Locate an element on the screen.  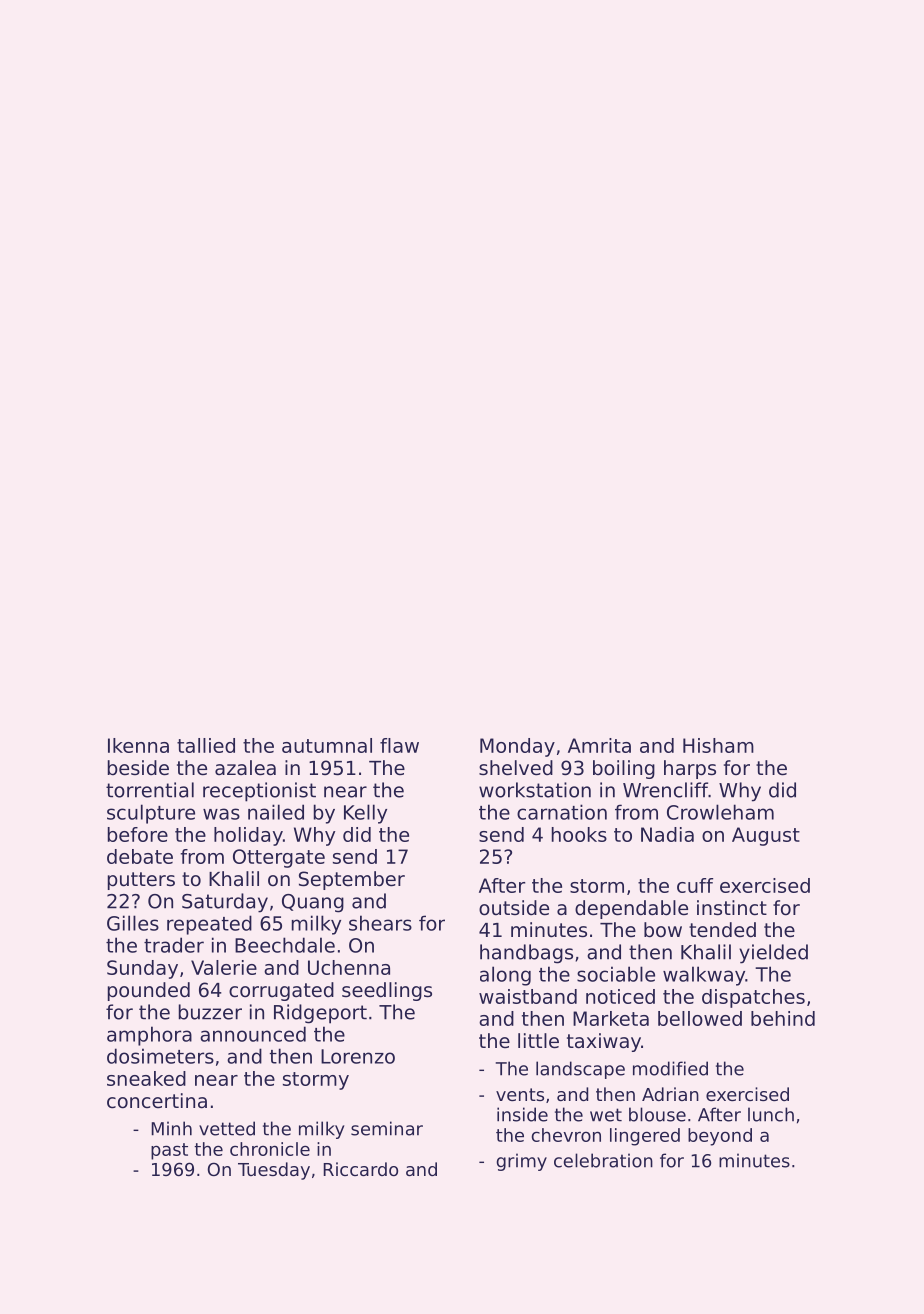
beyond is located at coordinates (720, 1137).
